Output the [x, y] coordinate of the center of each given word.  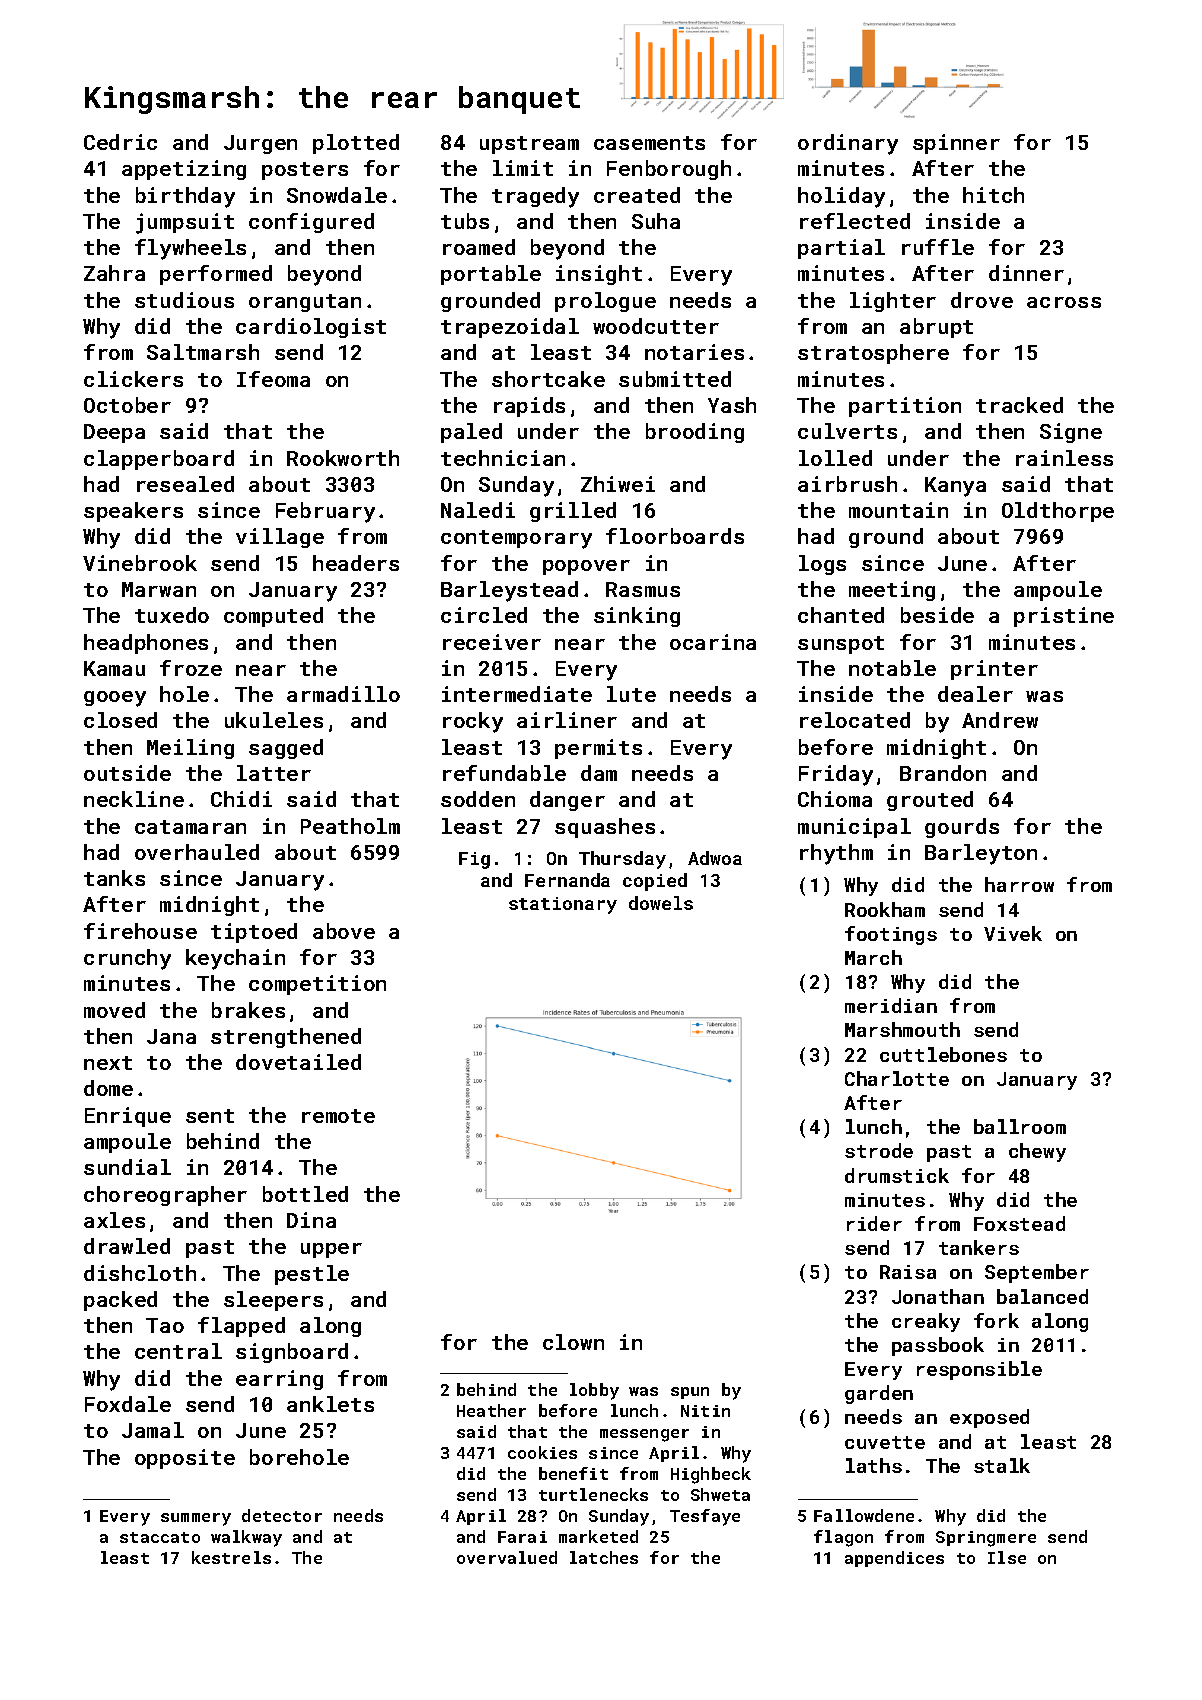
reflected [855, 221]
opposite [185, 1459]
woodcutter [656, 326]
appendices [894, 1559]
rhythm [836, 854]
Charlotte [897, 1078]
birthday [185, 197]
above [344, 931]
